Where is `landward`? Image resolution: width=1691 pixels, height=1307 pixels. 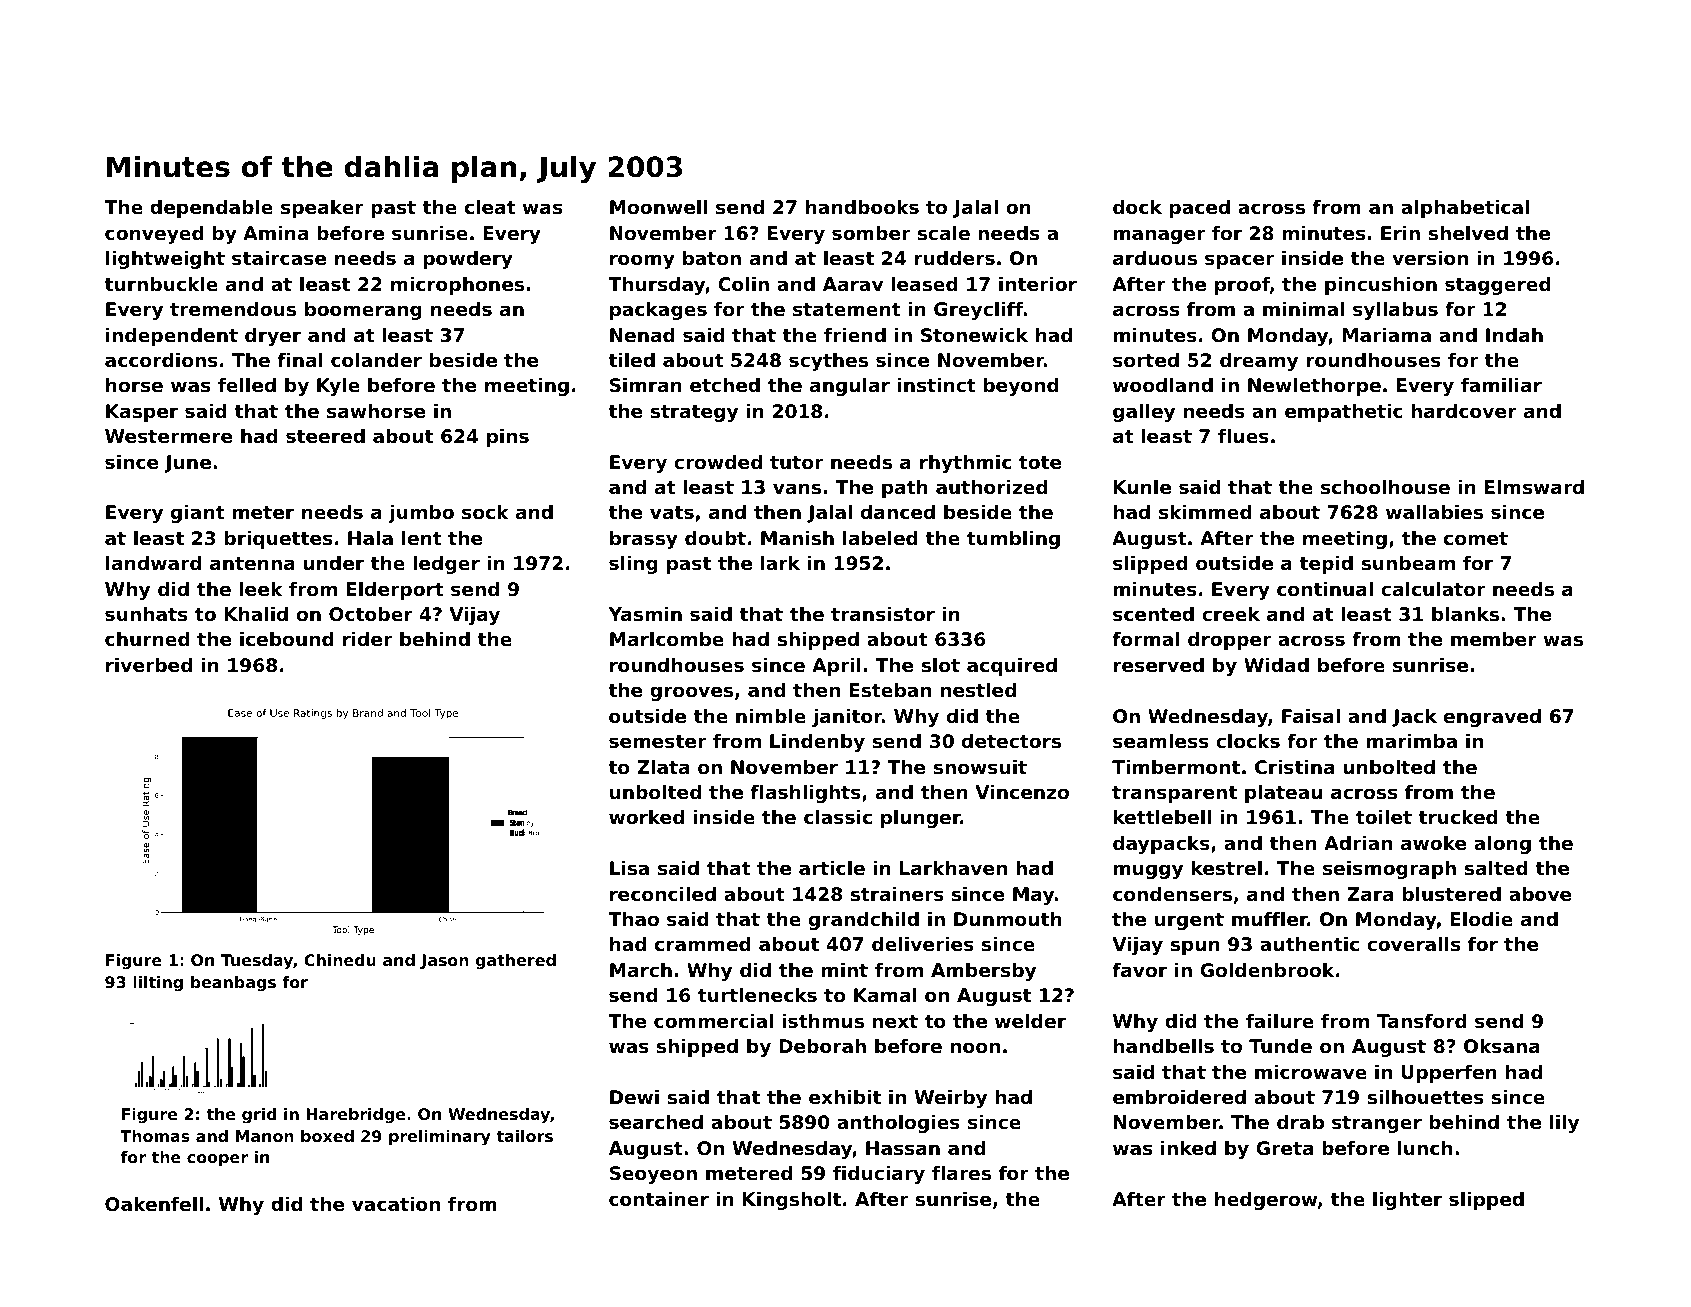 landward is located at coordinates (153, 563).
